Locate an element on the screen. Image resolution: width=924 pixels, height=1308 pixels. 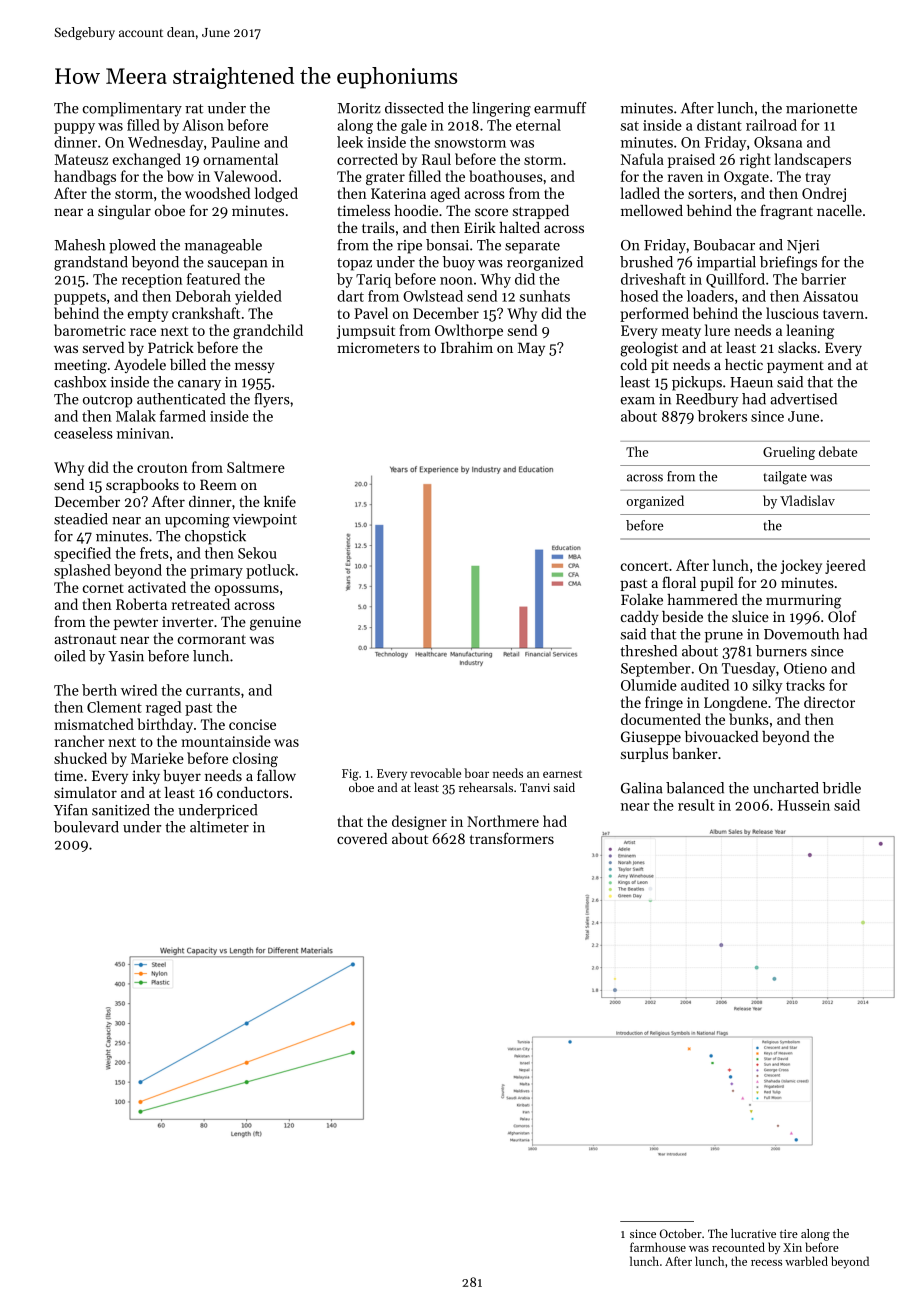
designer is located at coordinates (419, 822).
